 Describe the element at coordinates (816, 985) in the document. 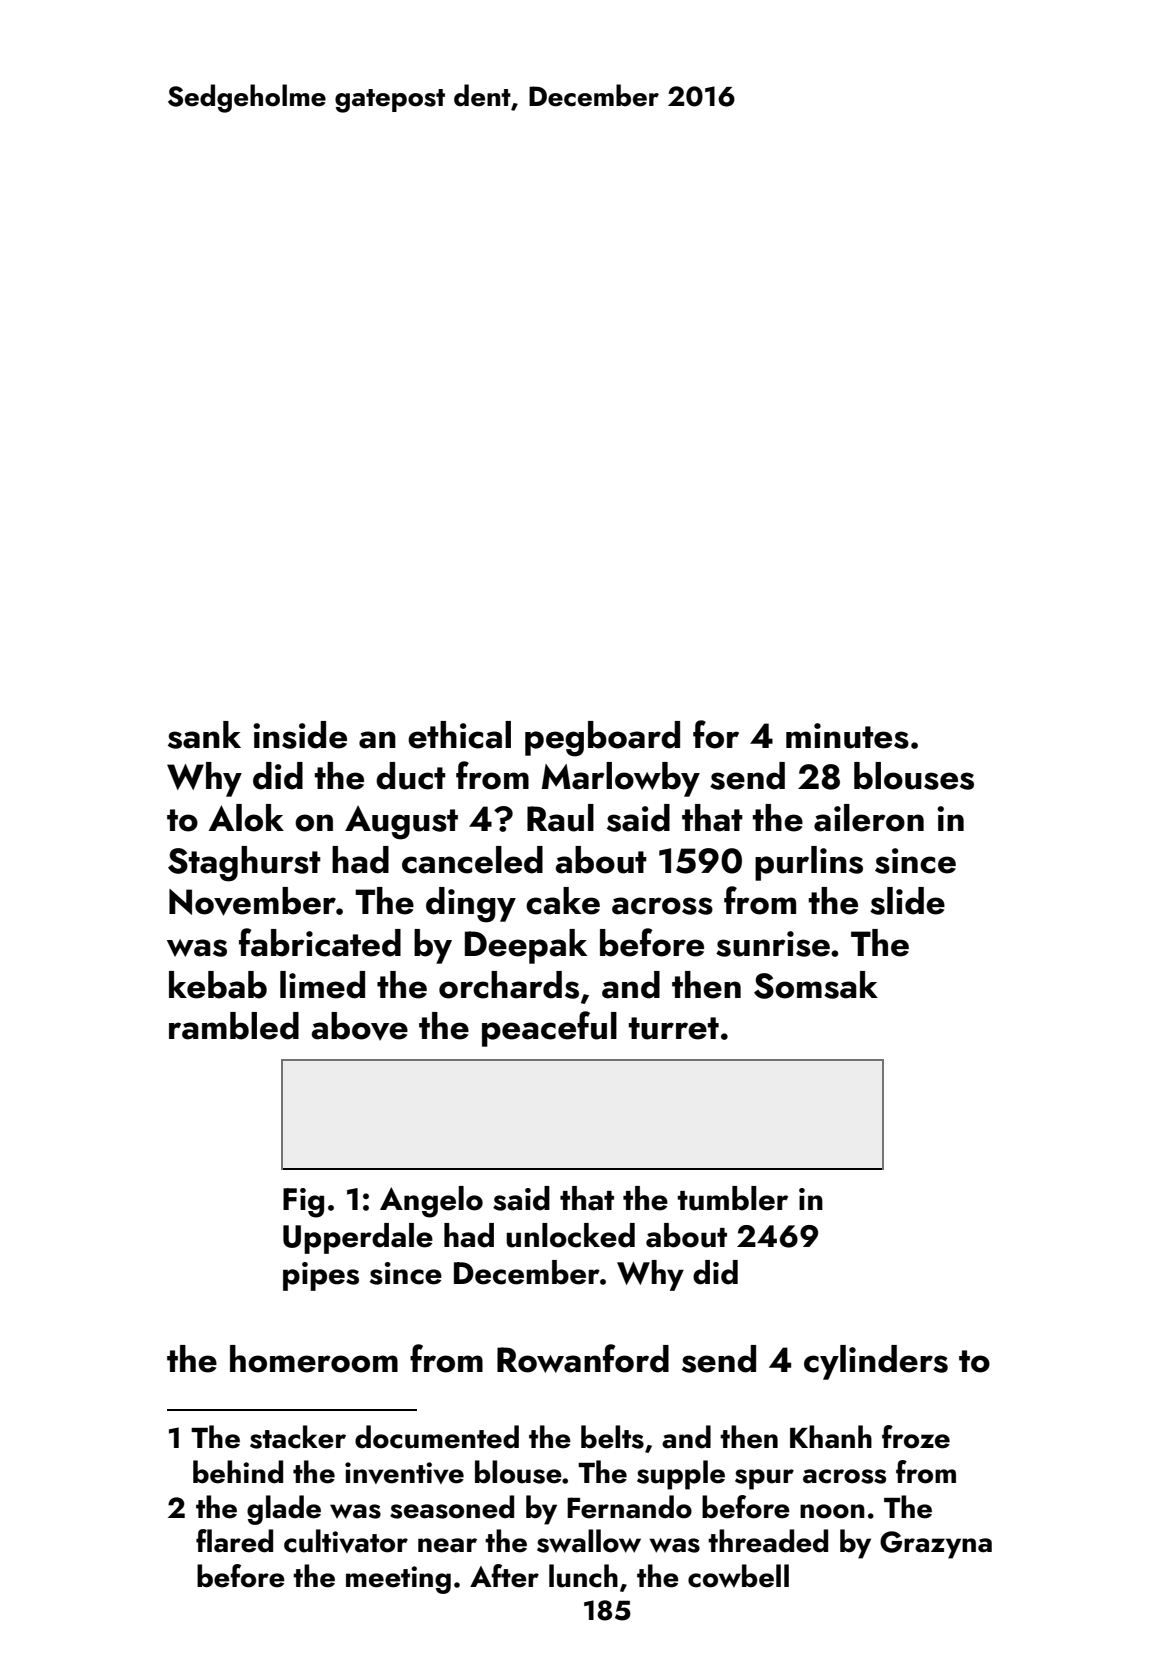

I see `Somsak` at that location.
